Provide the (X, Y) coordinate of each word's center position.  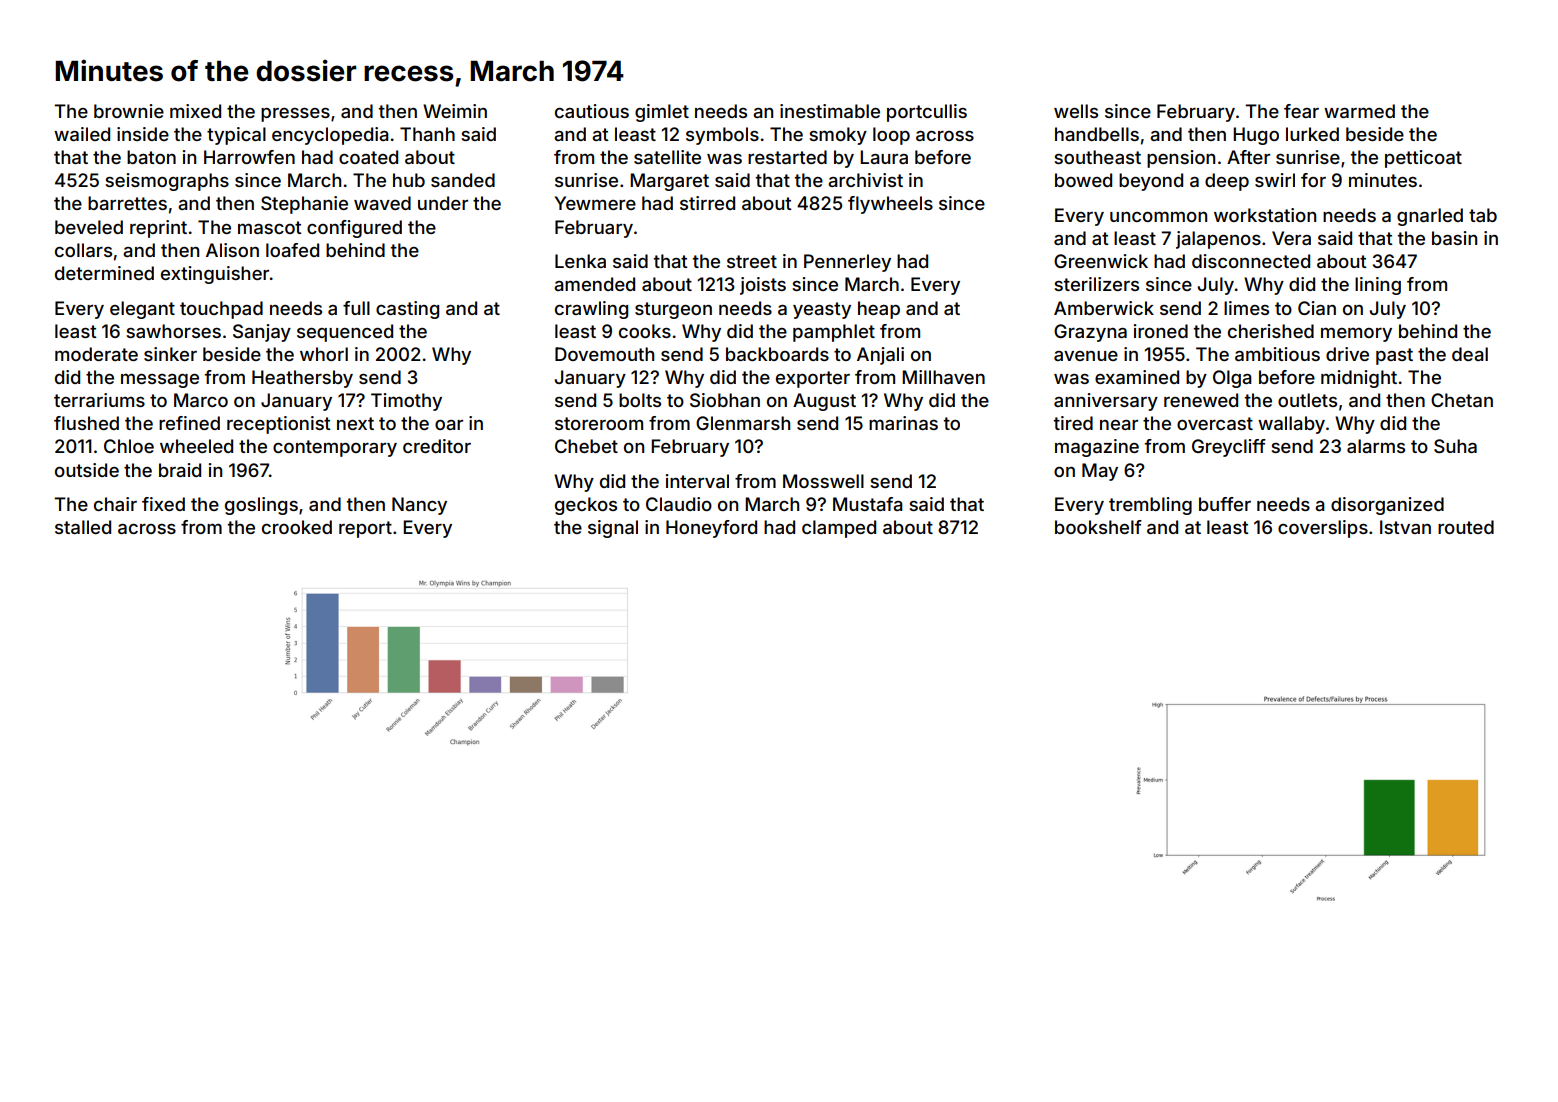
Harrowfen (249, 157)
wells (1076, 111)
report (365, 529)
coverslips (1323, 529)
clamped (839, 529)
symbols (722, 136)
